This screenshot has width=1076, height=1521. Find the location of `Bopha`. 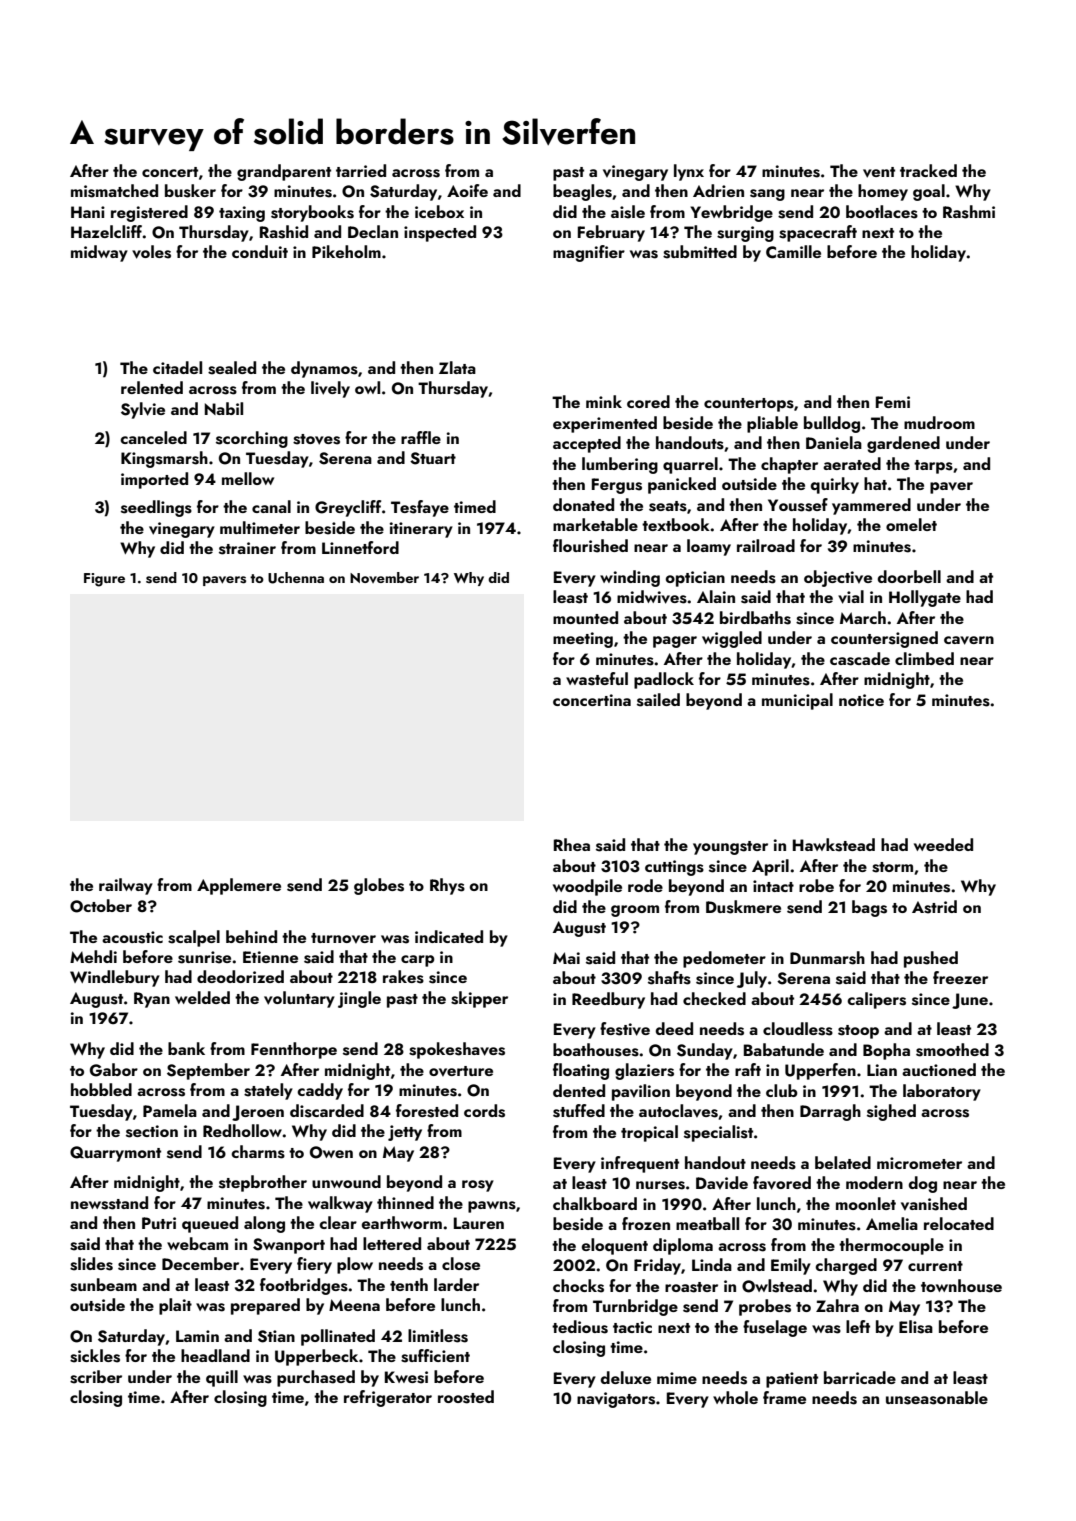

Bopha is located at coordinates (886, 1051).
